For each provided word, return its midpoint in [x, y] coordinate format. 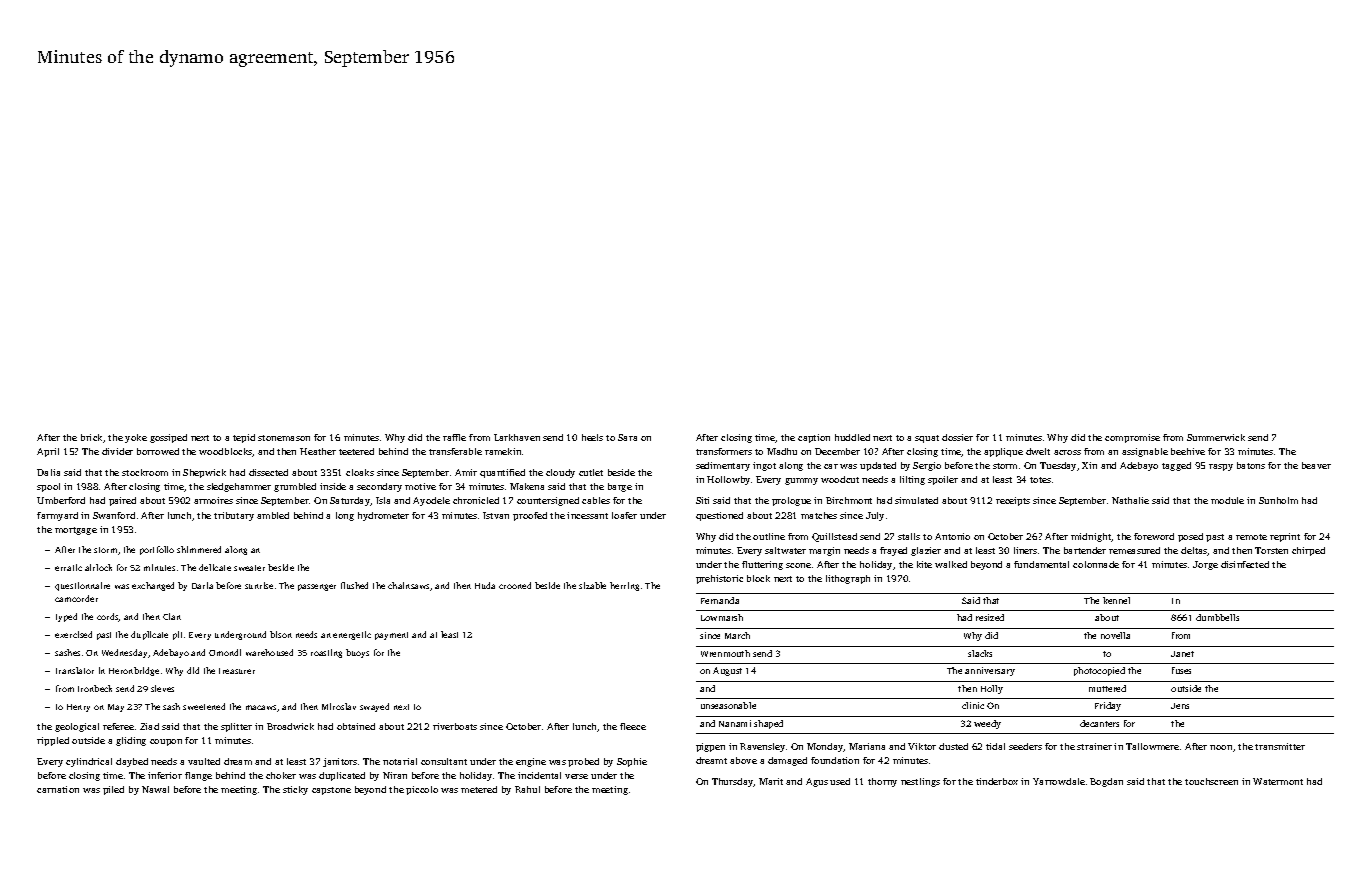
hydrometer [383, 516]
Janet [1182, 654]
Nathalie [1130, 500]
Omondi [225, 652]
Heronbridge [134, 671]
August [727, 671]
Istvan [496, 515]
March [737, 635]
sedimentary [723, 466]
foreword [1154, 536]
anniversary [990, 671]
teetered [356, 451]
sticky [295, 790]
